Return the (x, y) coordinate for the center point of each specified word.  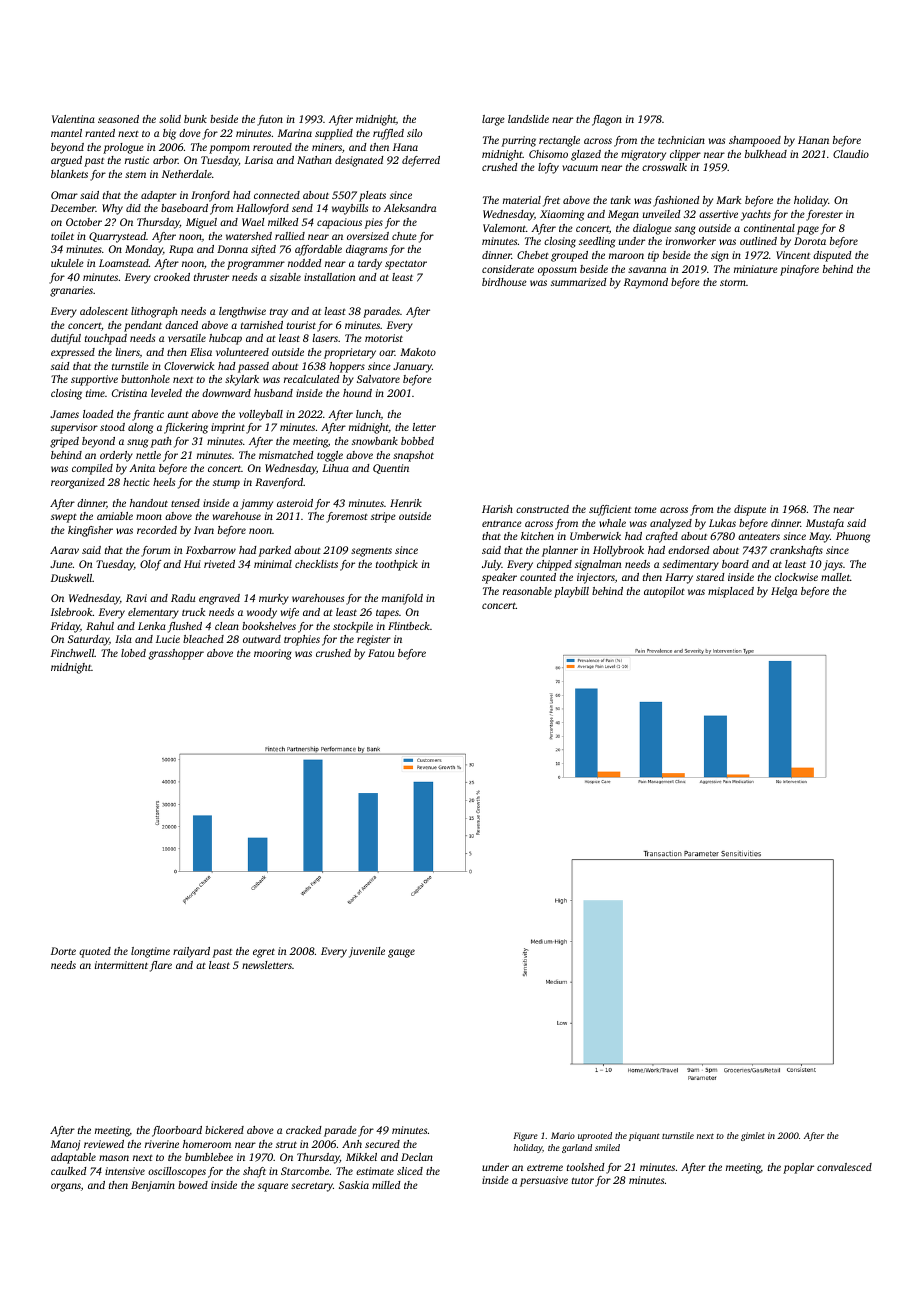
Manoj (65, 1145)
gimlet (753, 1136)
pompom (229, 149)
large (493, 120)
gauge (401, 953)
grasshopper (176, 654)
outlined (758, 241)
